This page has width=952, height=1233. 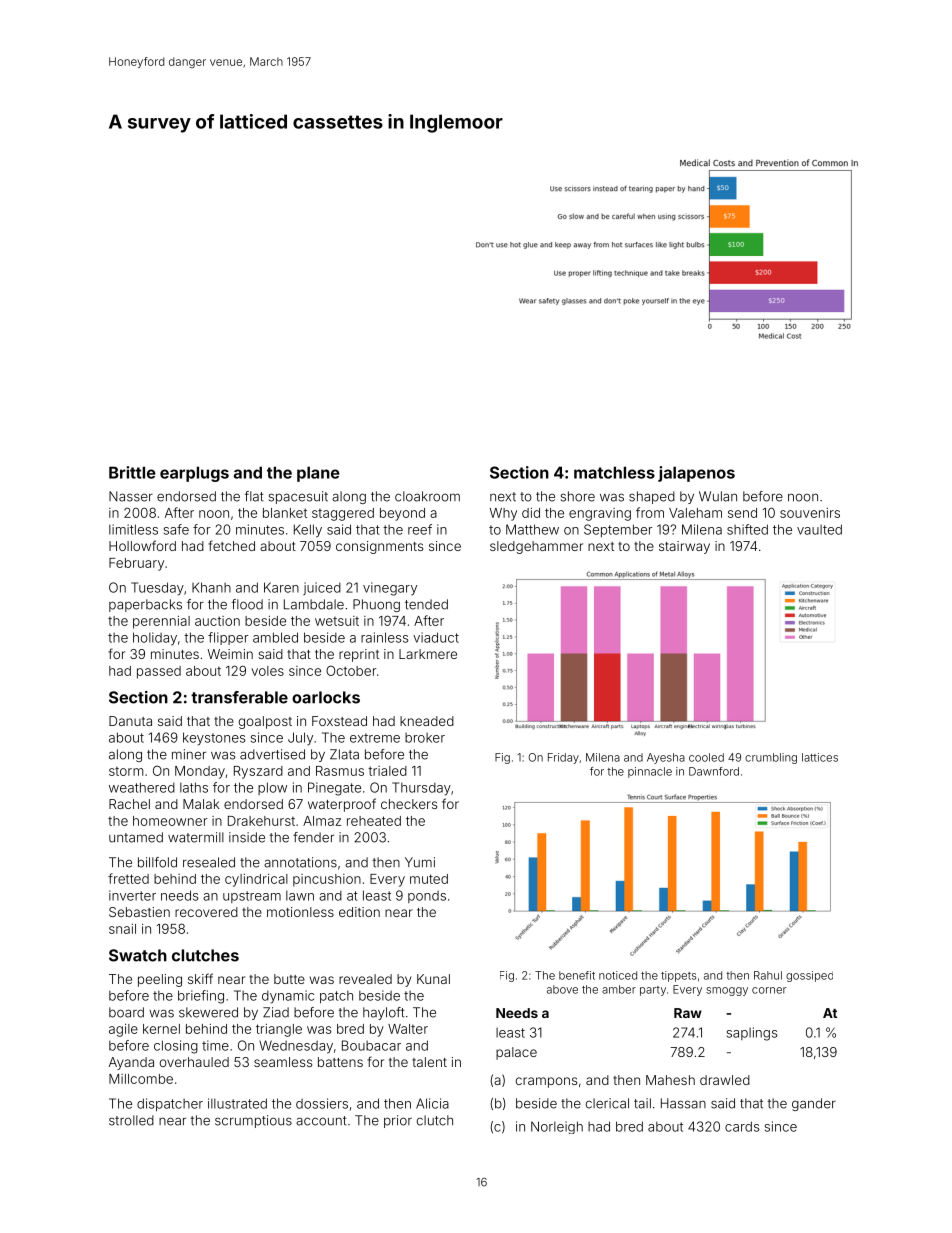 I want to click on Brittle, so click(x=132, y=472).
